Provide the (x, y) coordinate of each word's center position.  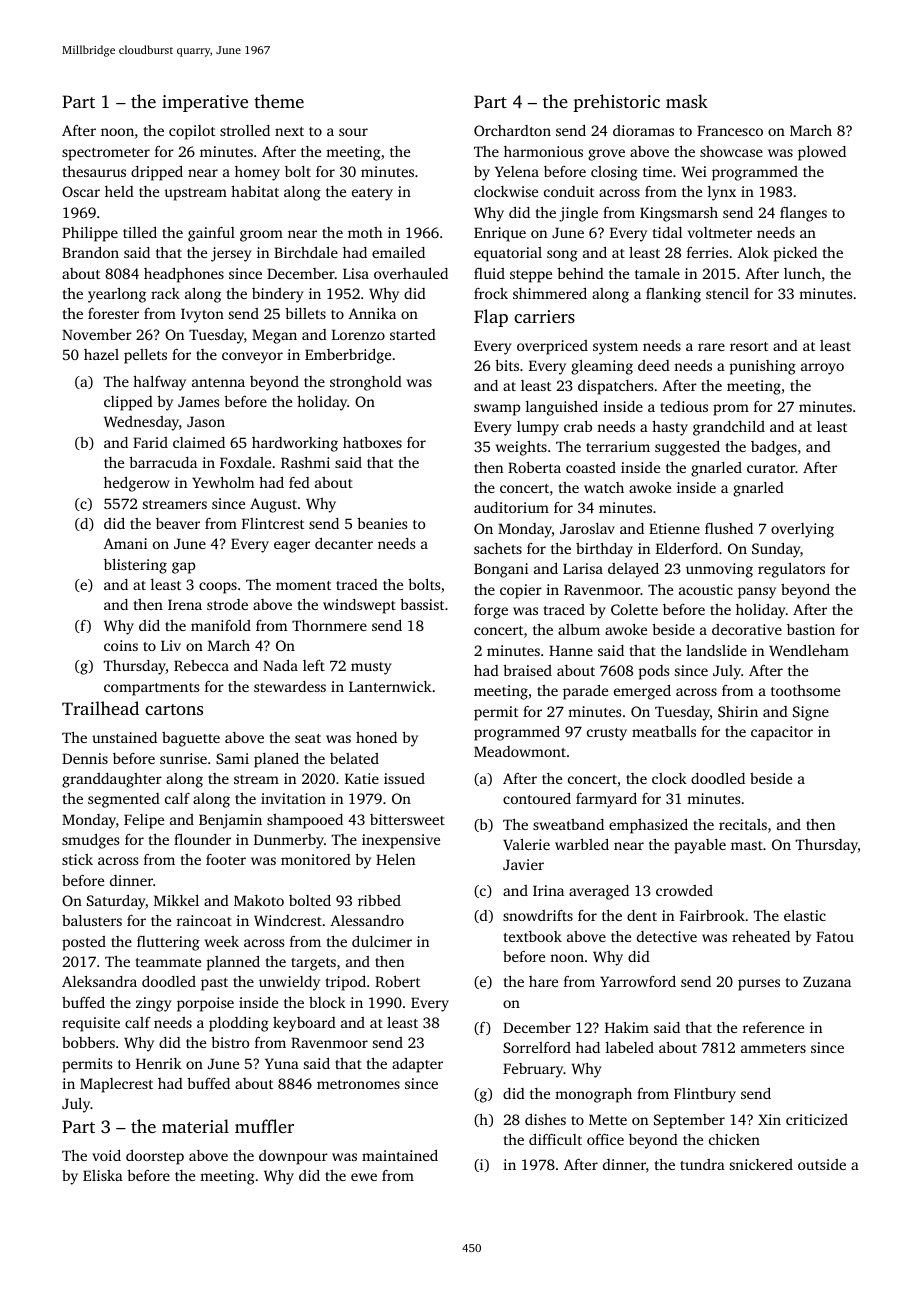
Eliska (103, 1175)
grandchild (729, 428)
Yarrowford (638, 981)
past (214, 984)
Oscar (81, 191)
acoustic (706, 589)
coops (218, 588)
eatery (372, 194)
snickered (761, 1164)
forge (491, 611)
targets (313, 964)
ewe (364, 1177)
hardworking (295, 444)
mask (687, 101)
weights (521, 448)
